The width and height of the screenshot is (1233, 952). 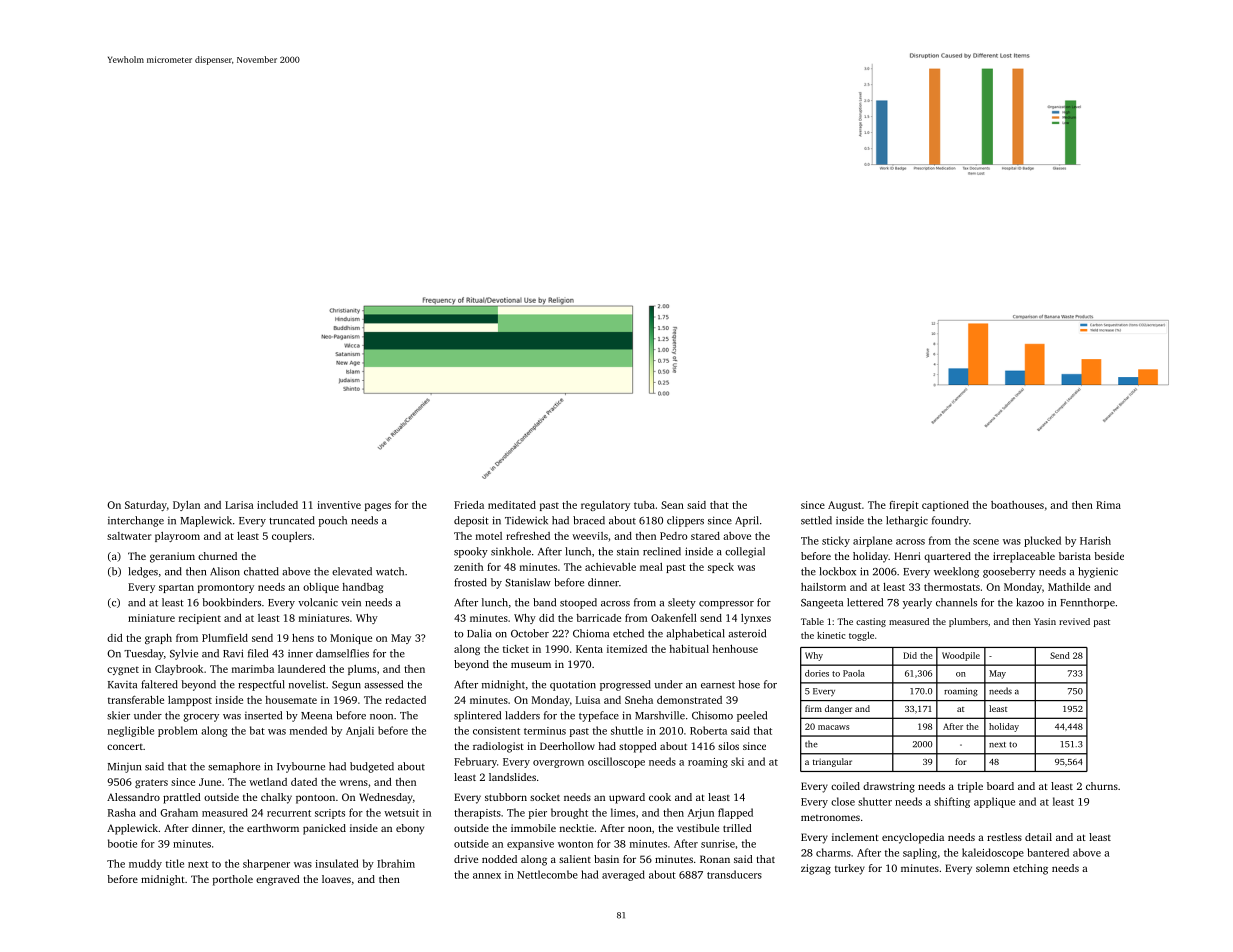 What do you see at coordinates (1108, 505) in the screenshot?
I see `Rima` at bounding box center [1108, 505].
